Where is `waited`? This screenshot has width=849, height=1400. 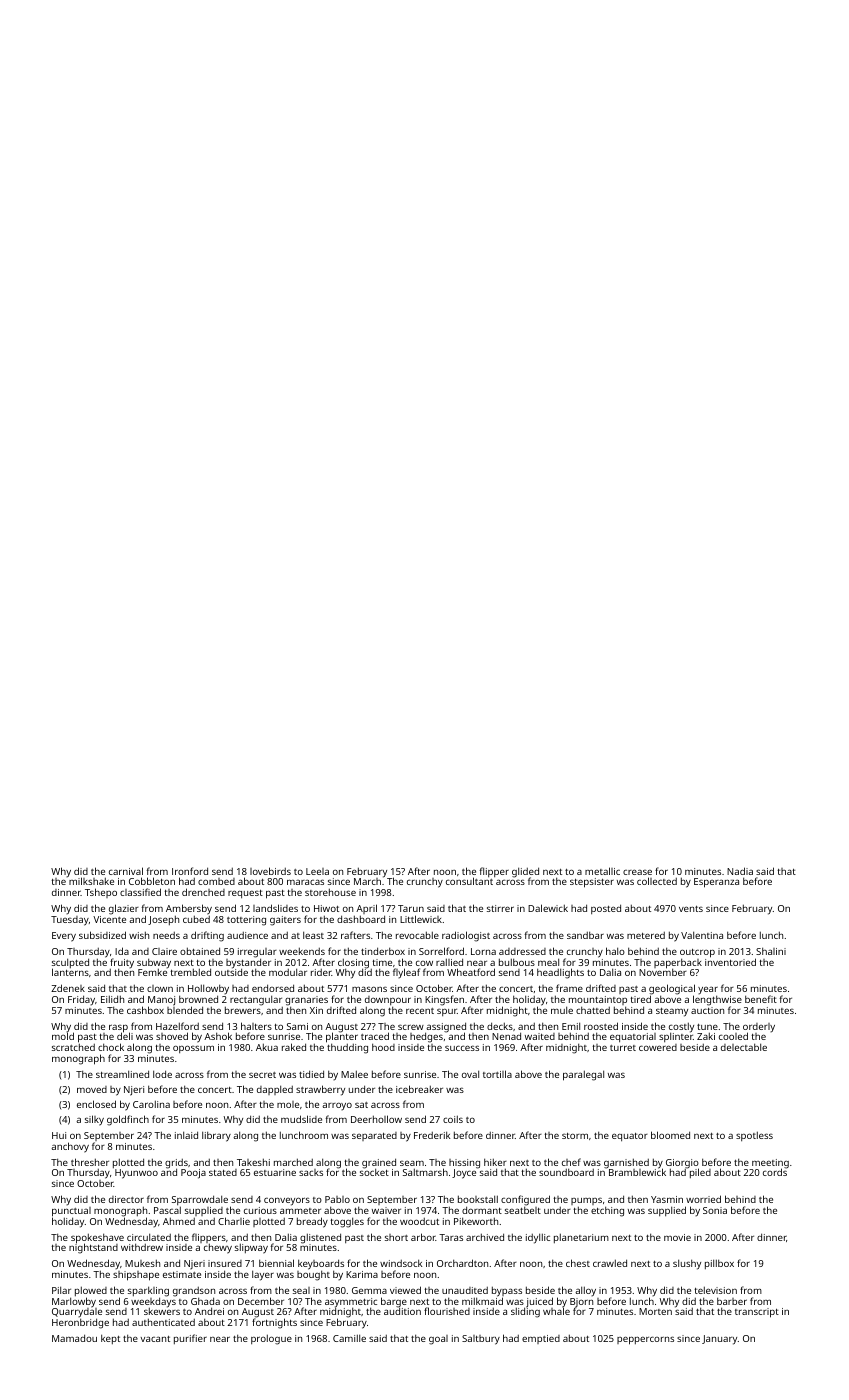 waited is located at coordinates (540, 1036).
